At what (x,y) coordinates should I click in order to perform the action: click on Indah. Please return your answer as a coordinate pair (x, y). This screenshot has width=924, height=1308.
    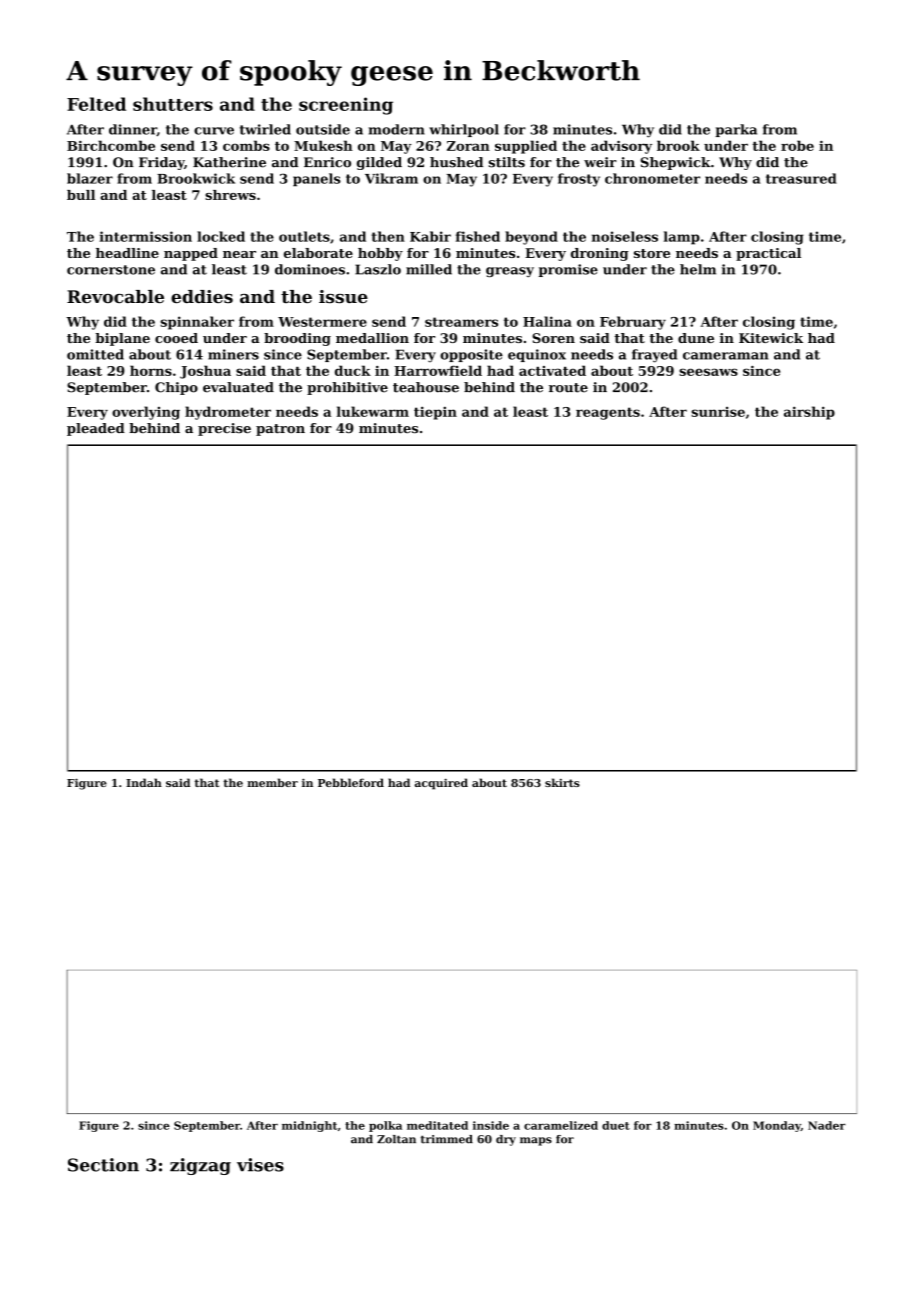
    Looking at the image, I should click on (144, 782).
